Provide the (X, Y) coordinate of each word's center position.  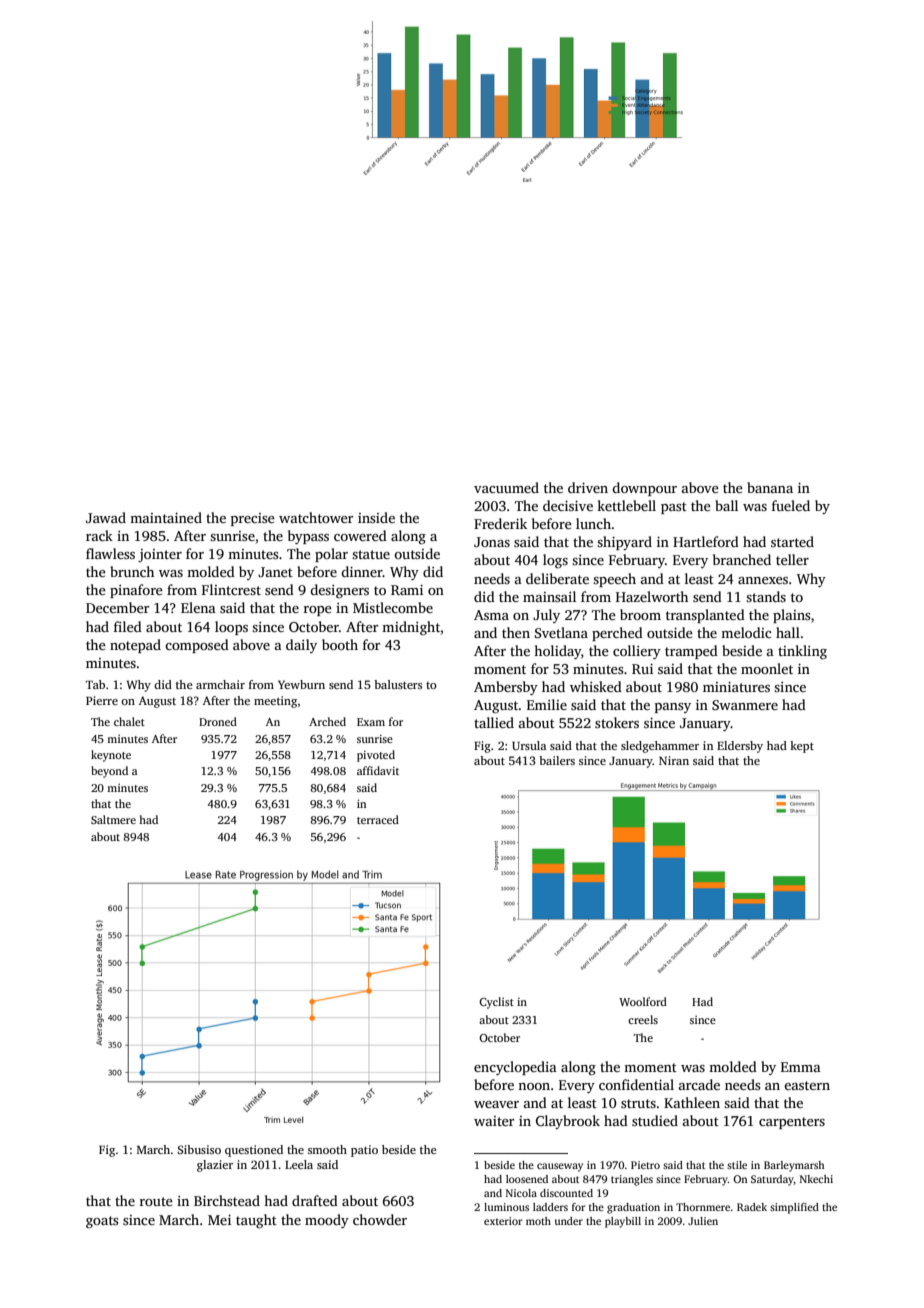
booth (340, 644)
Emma (801, 1067)
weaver (496, 1104)
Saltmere (113, 819)
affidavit (378, 770)
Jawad (106, 517)
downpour (644, 489)
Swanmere (745, 705)
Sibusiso (199, 1149)
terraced (378, 819)
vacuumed (506, 487)
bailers (557, 760)
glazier (215, 1166)
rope (318, 611)
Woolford (643, 1001)
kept (802, 747)
